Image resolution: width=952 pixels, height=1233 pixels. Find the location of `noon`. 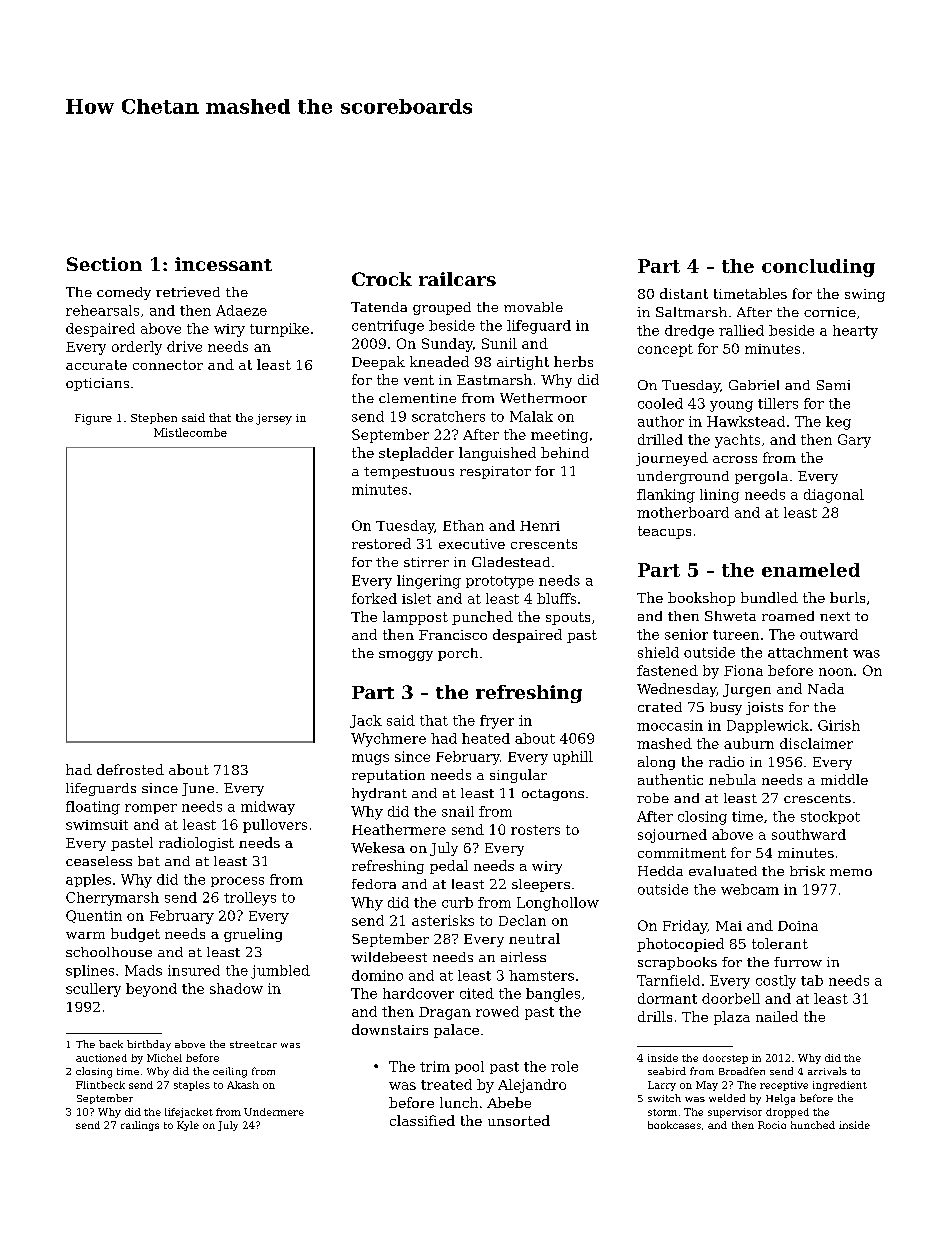

noon is located at coordinates (836, 672).
